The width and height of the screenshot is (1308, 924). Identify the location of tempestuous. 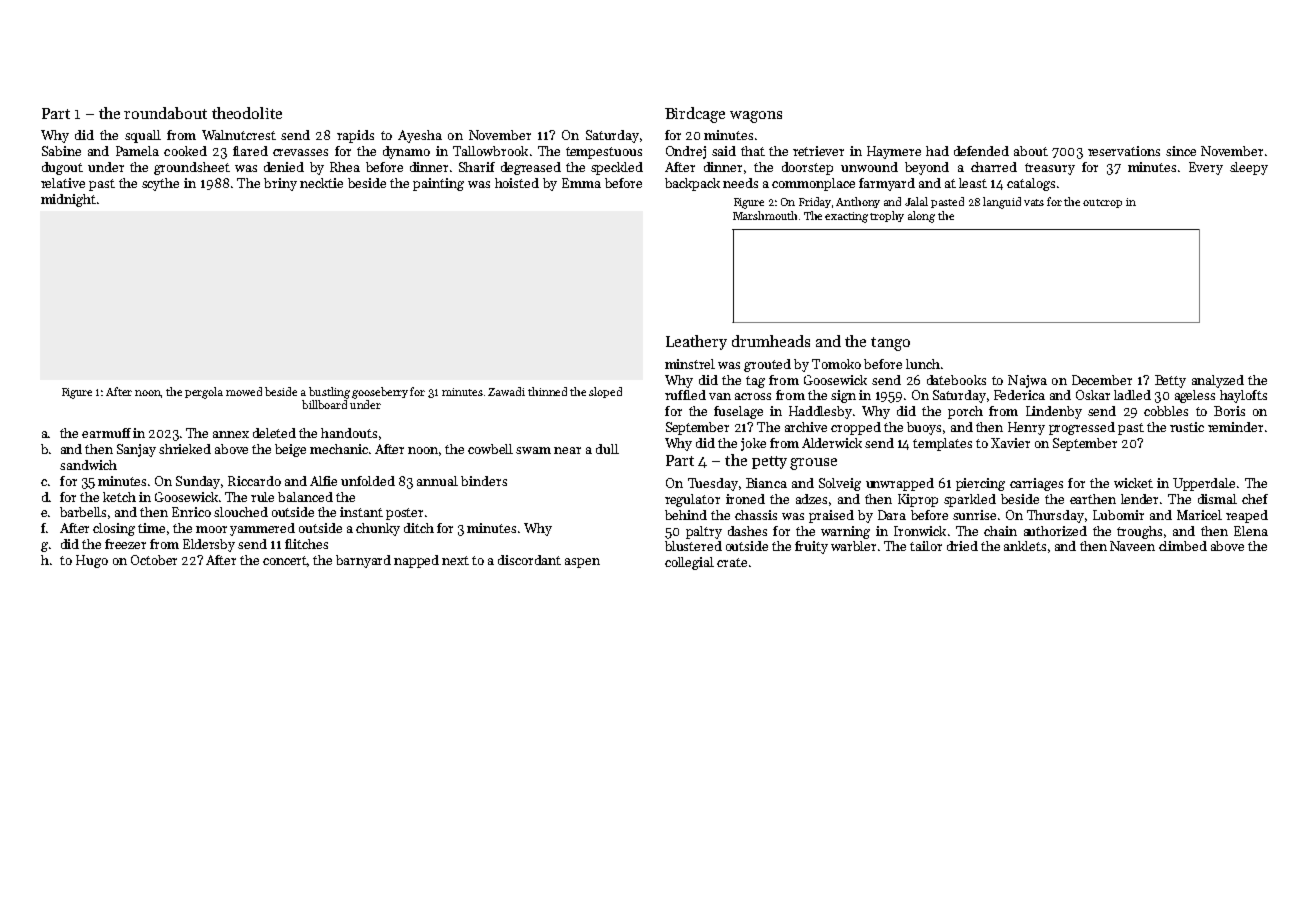
(604, 153).
